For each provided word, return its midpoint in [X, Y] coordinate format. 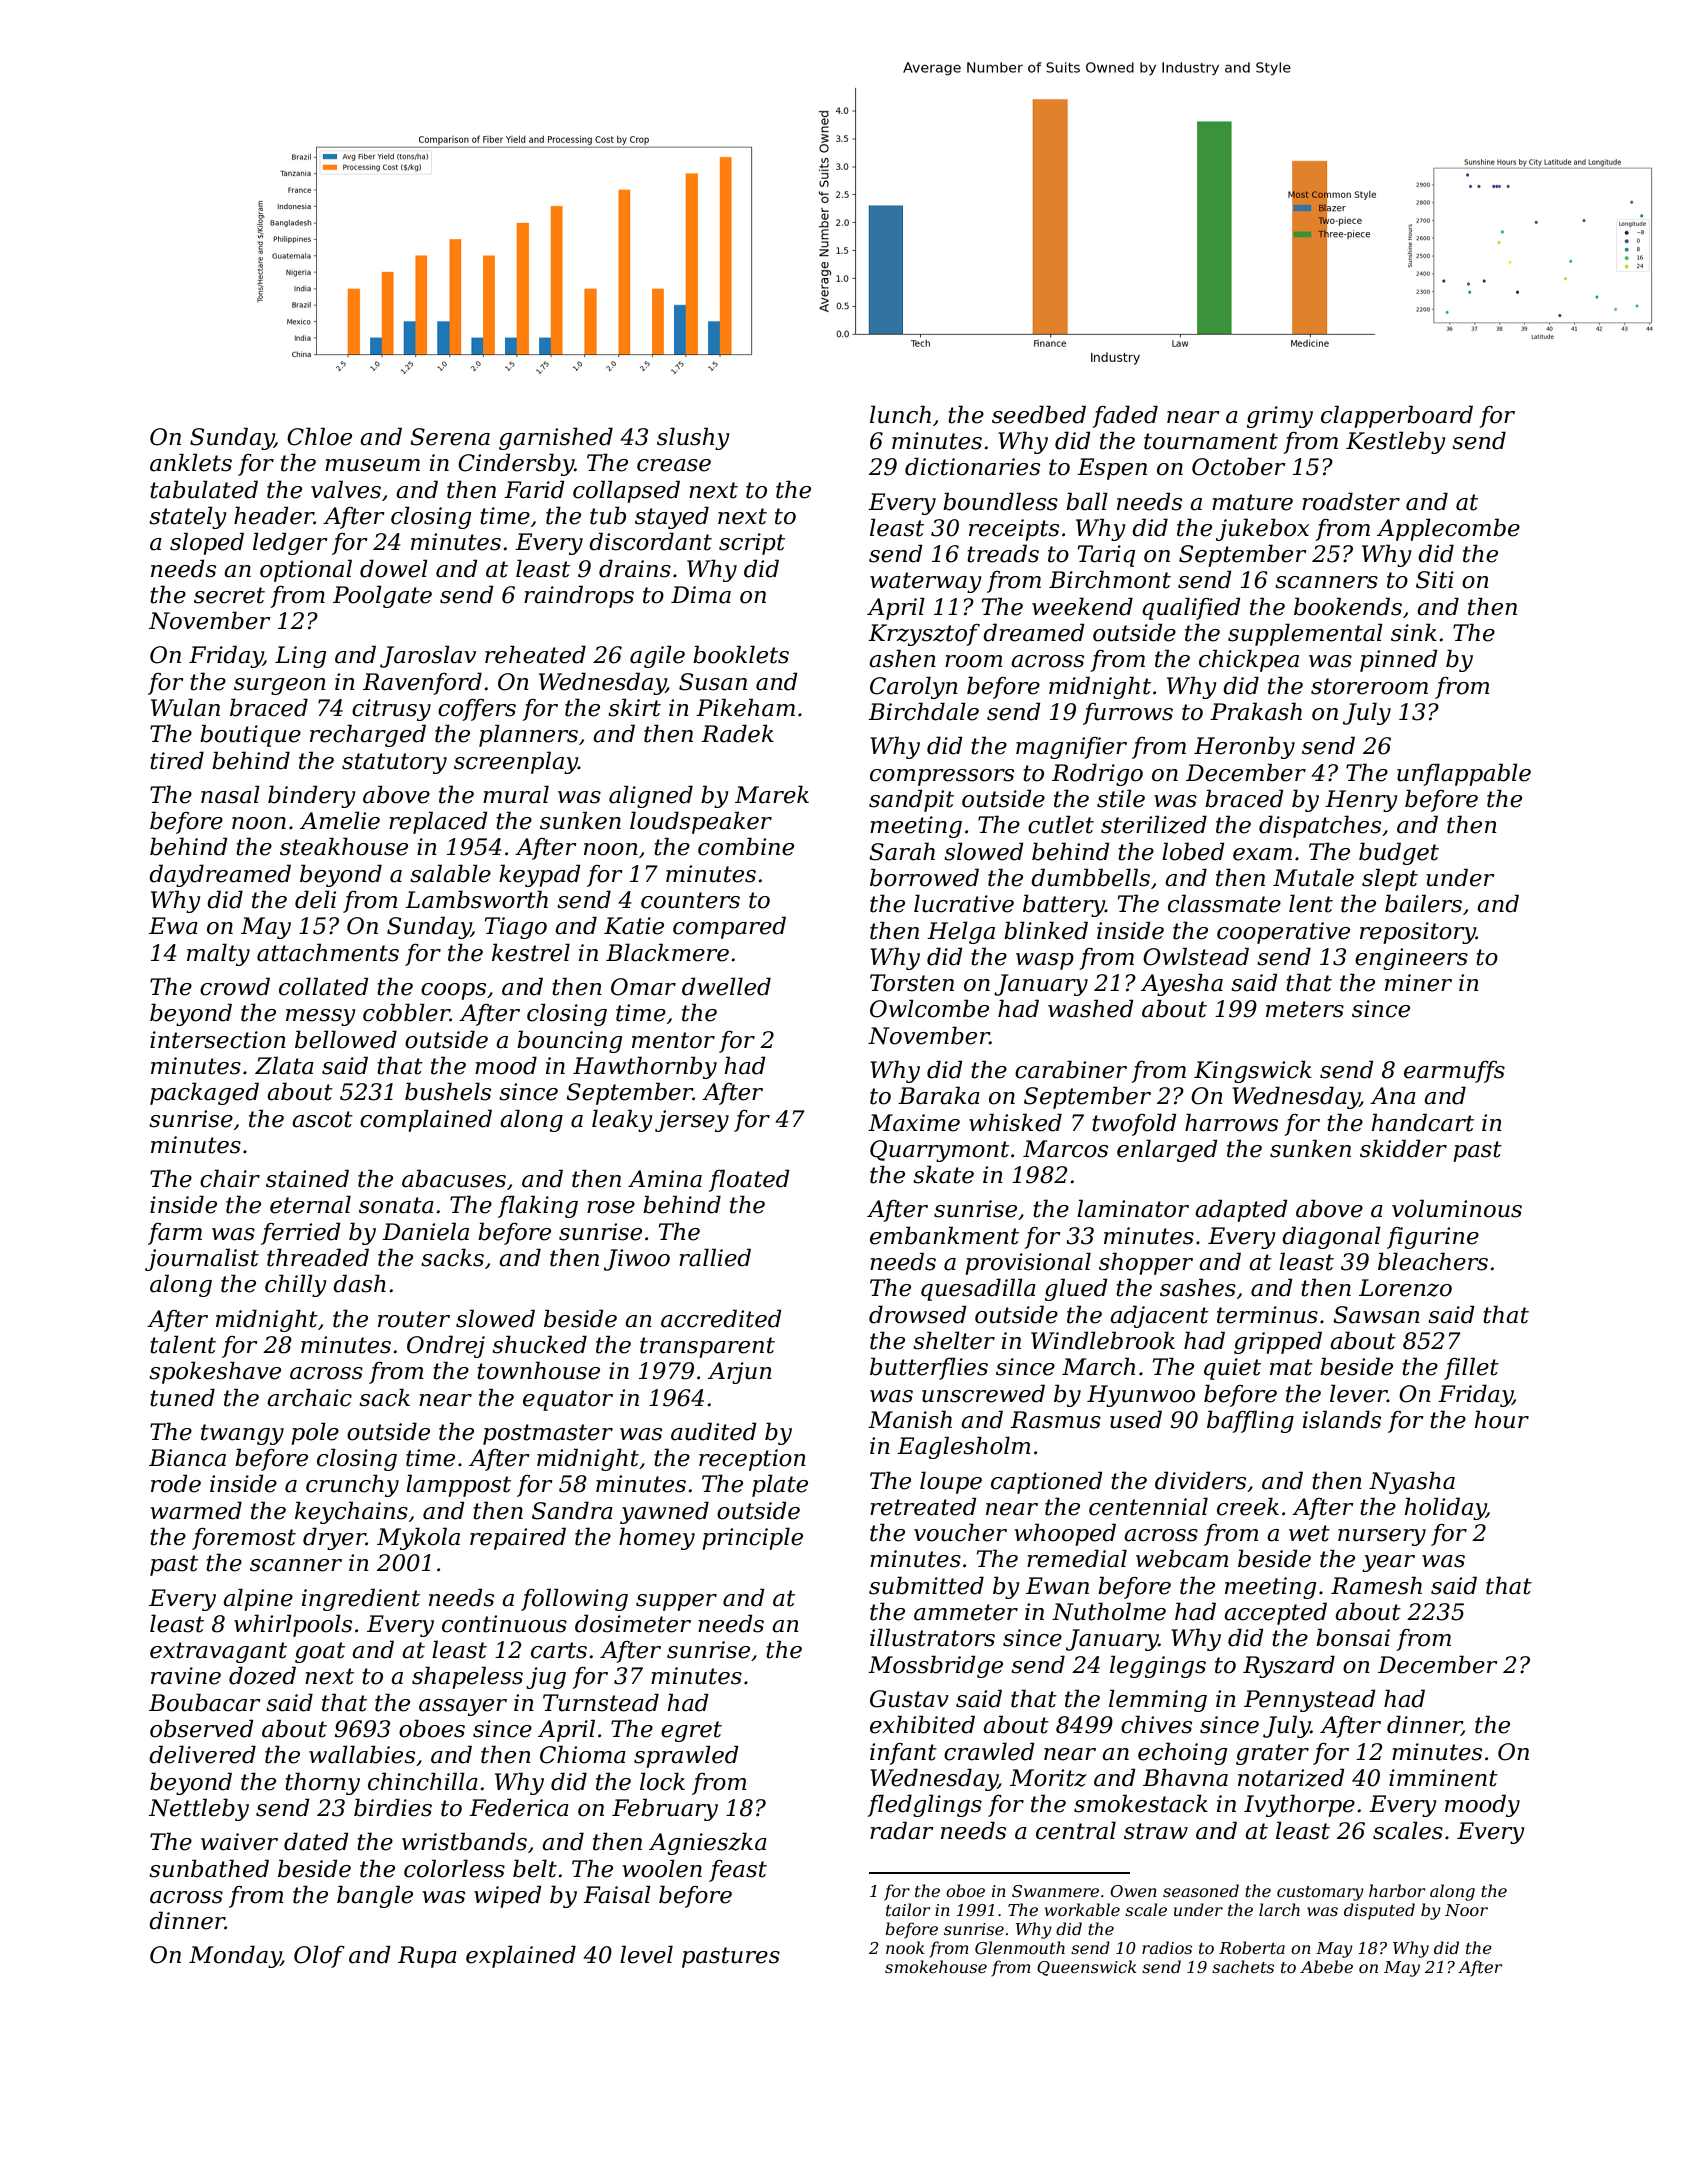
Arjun [740, 1373]
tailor [908, 1909]
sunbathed [209, 1868]
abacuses [454, 1178]
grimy [1280, 417]
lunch [900, 414]
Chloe [319, 436]
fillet [1471, 1368]
